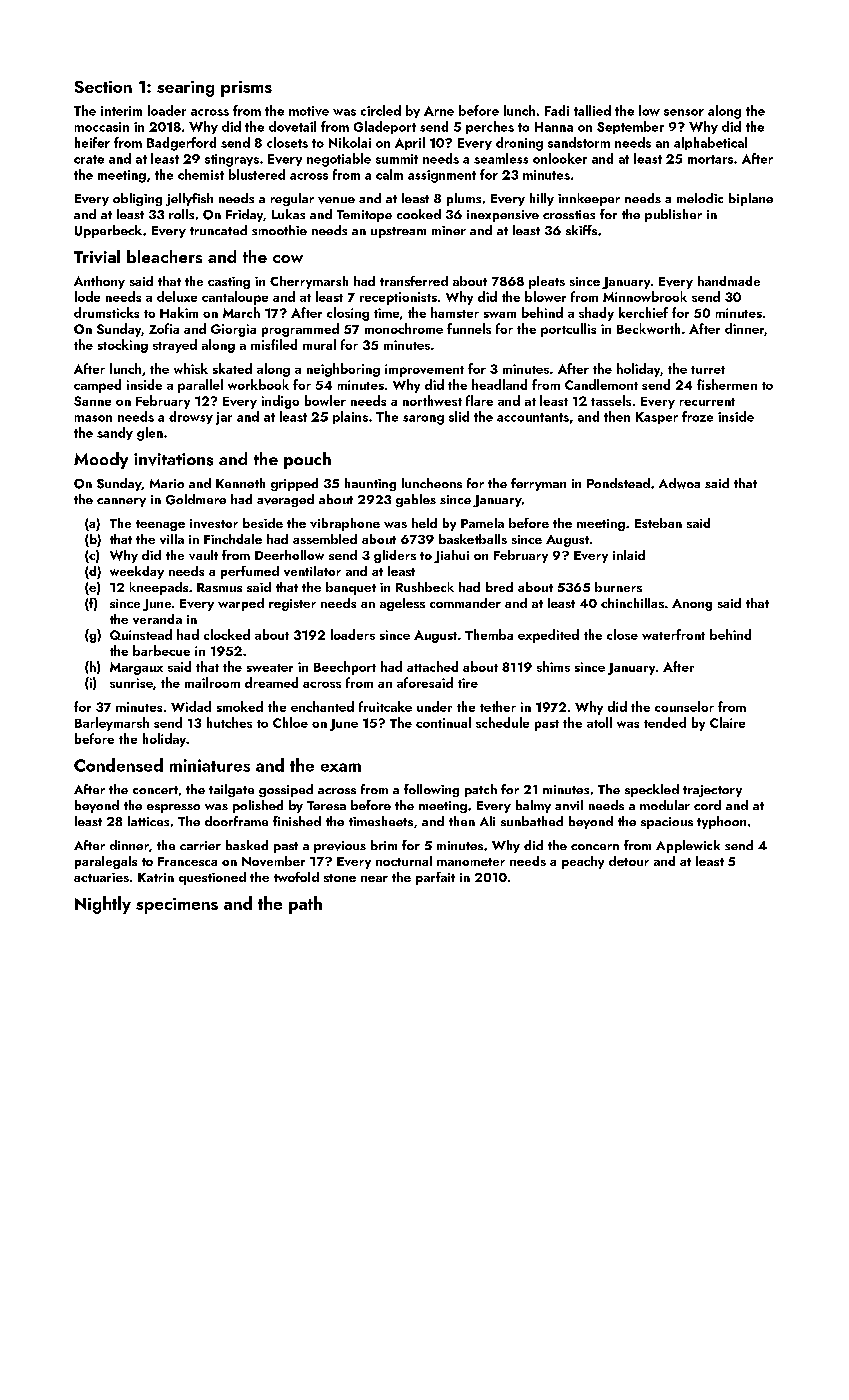 This page has height=1400, width=849. I want to click on waterfront, so click(673, 634).
